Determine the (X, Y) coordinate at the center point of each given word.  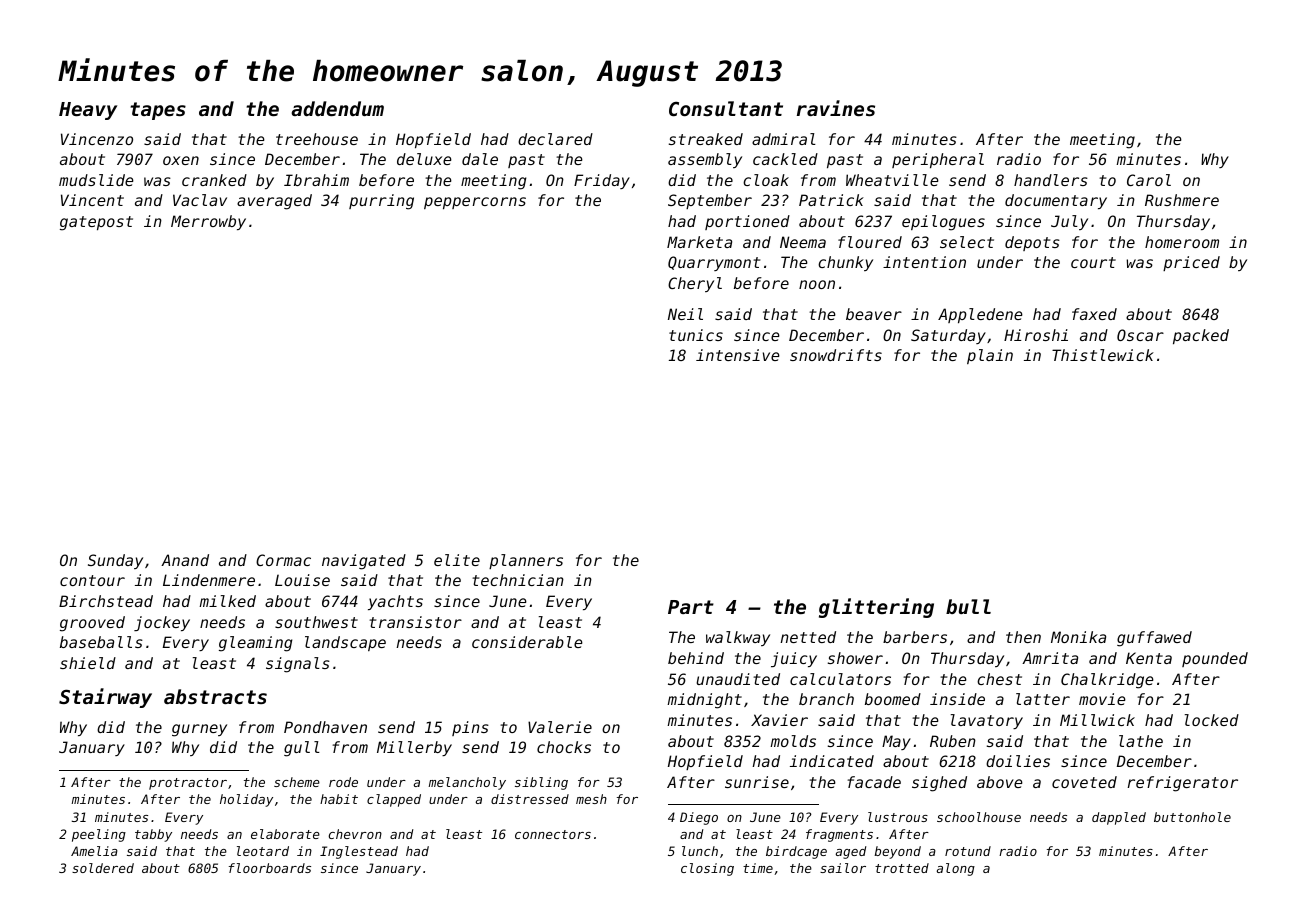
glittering (876, 608)
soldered (103, 868)
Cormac (283, 560)
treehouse (317, 139)
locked (1212, 720)
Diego (699, 818)
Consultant (726, 108)
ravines (836, 108)
